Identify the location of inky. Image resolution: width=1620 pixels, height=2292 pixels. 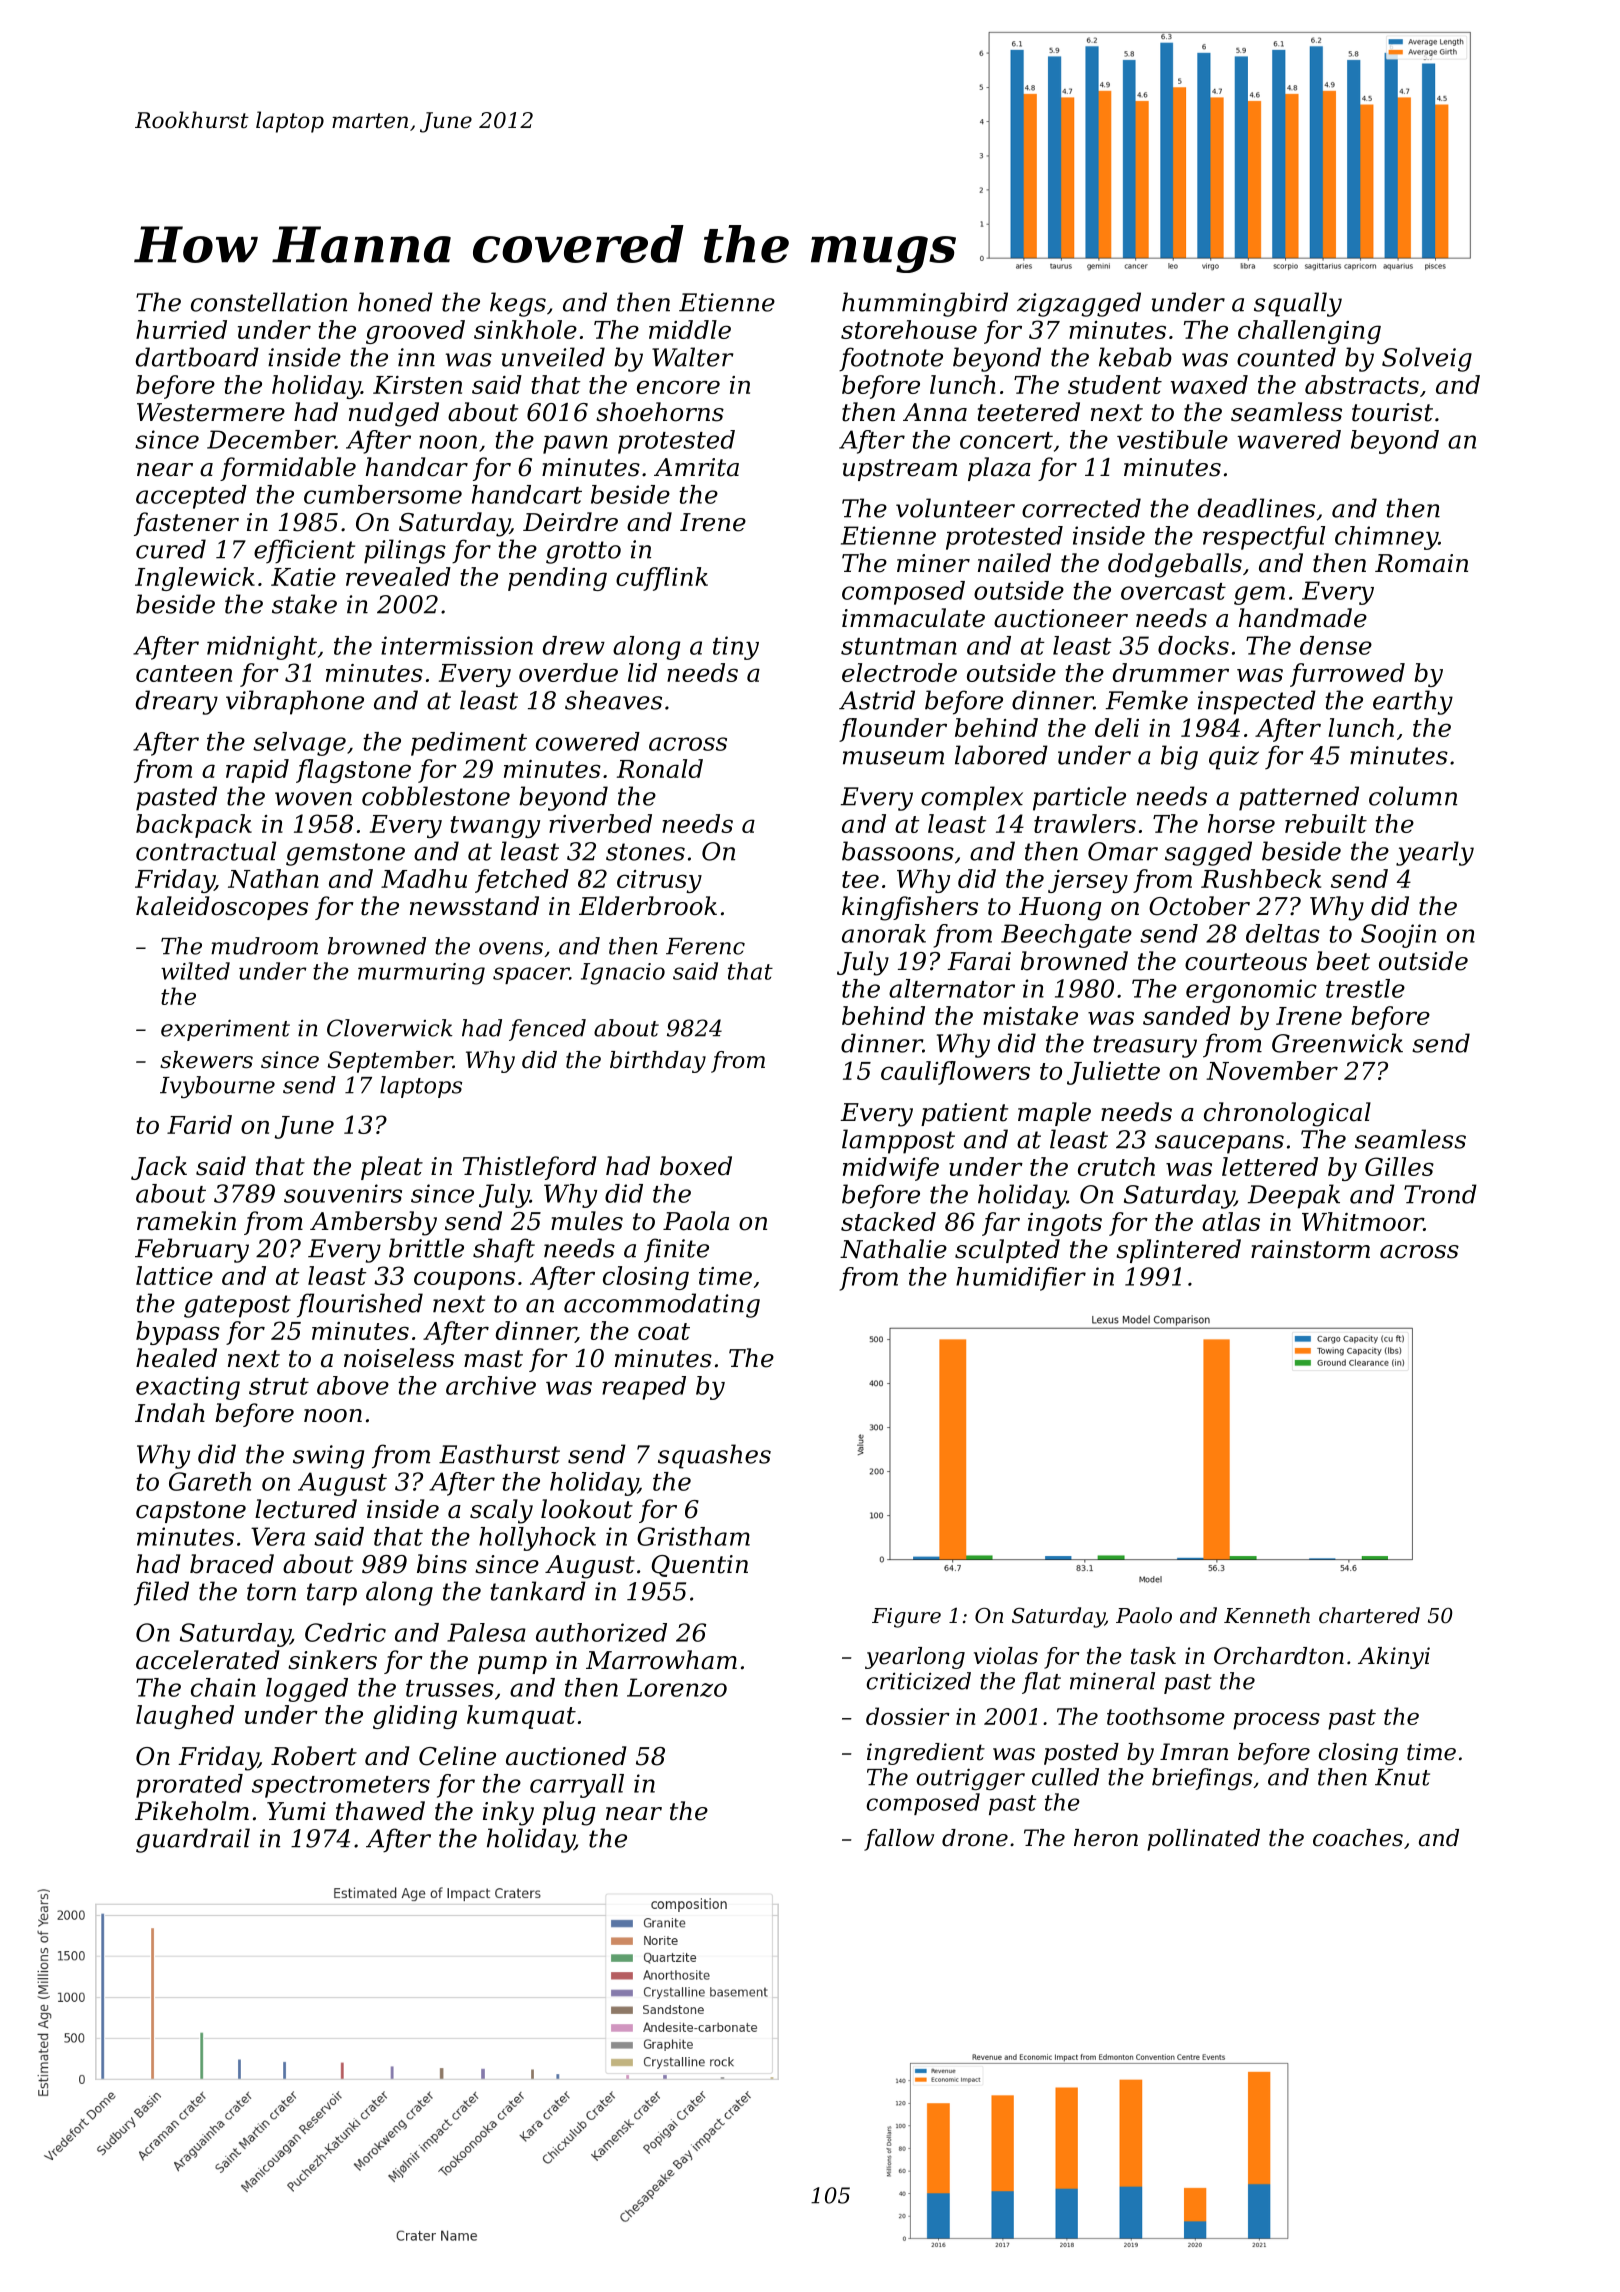
(508, 1813).
